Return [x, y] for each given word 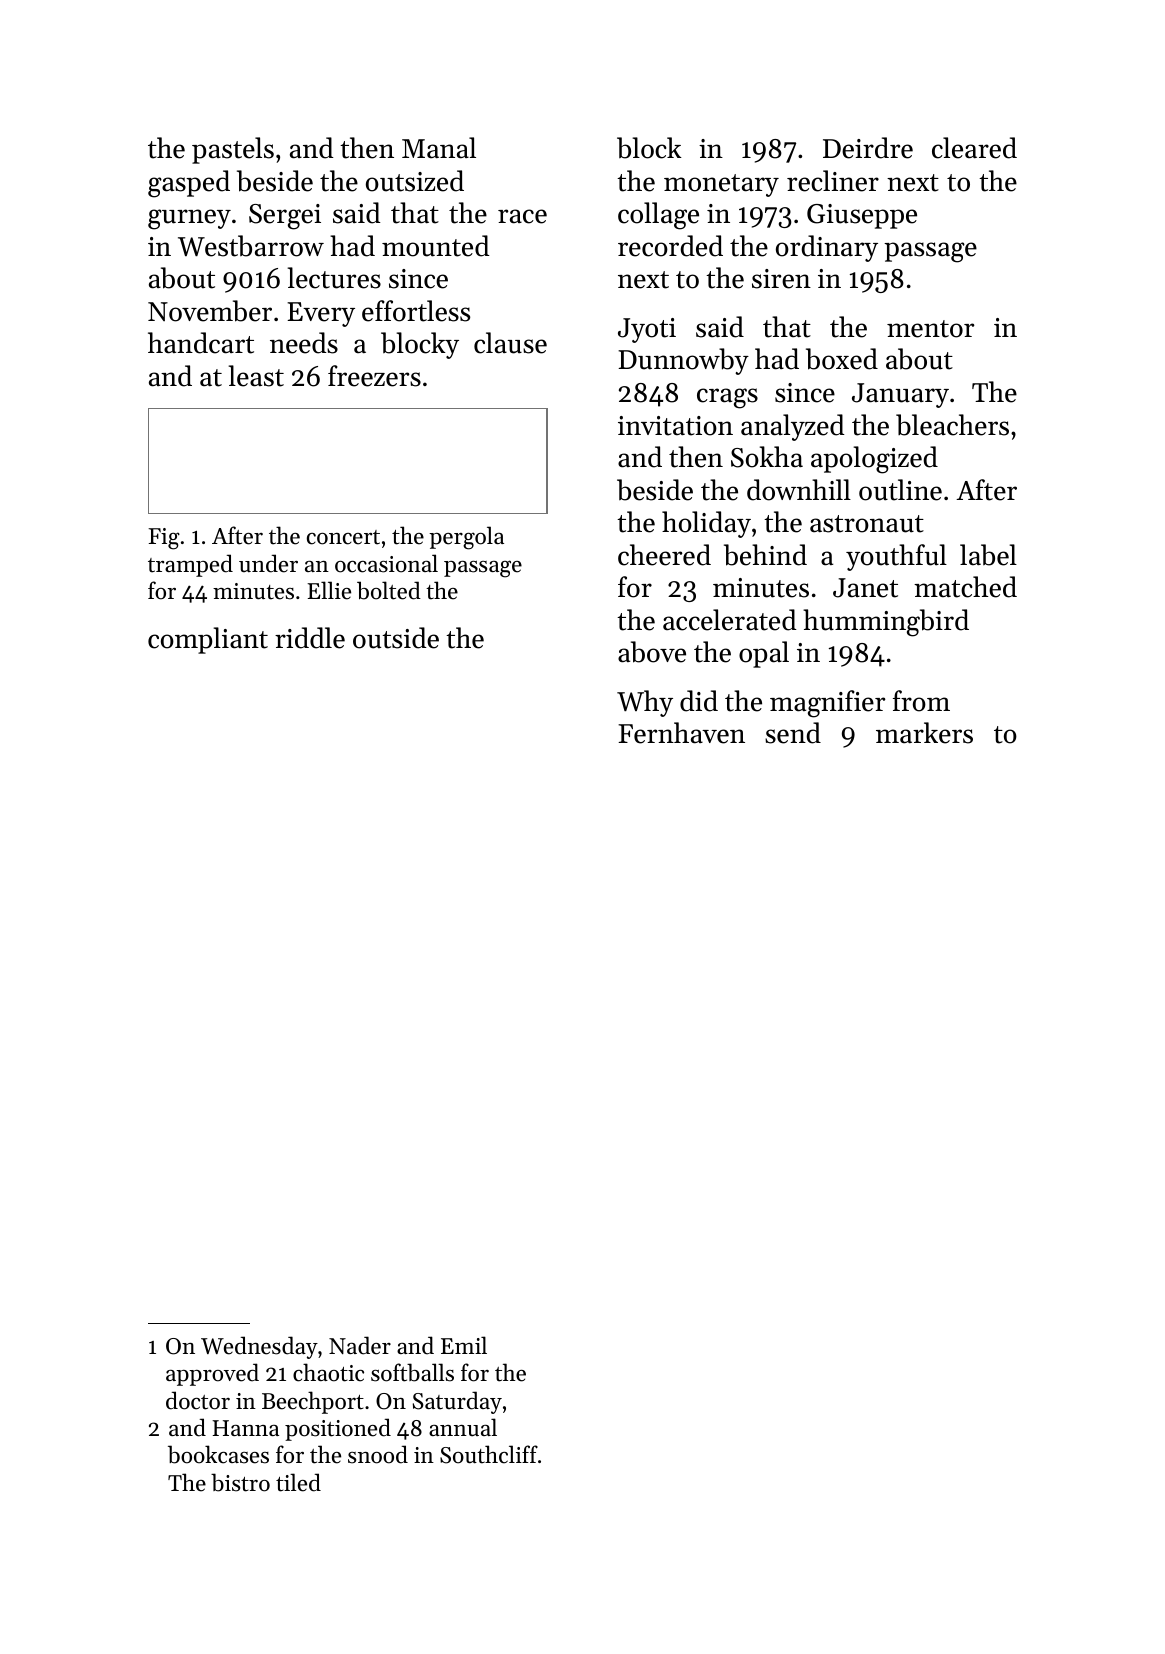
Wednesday [259, 1347]
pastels [233, 150]
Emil [464, 1345]
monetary [721, 185]
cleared [974, 148]
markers [924, 733]
